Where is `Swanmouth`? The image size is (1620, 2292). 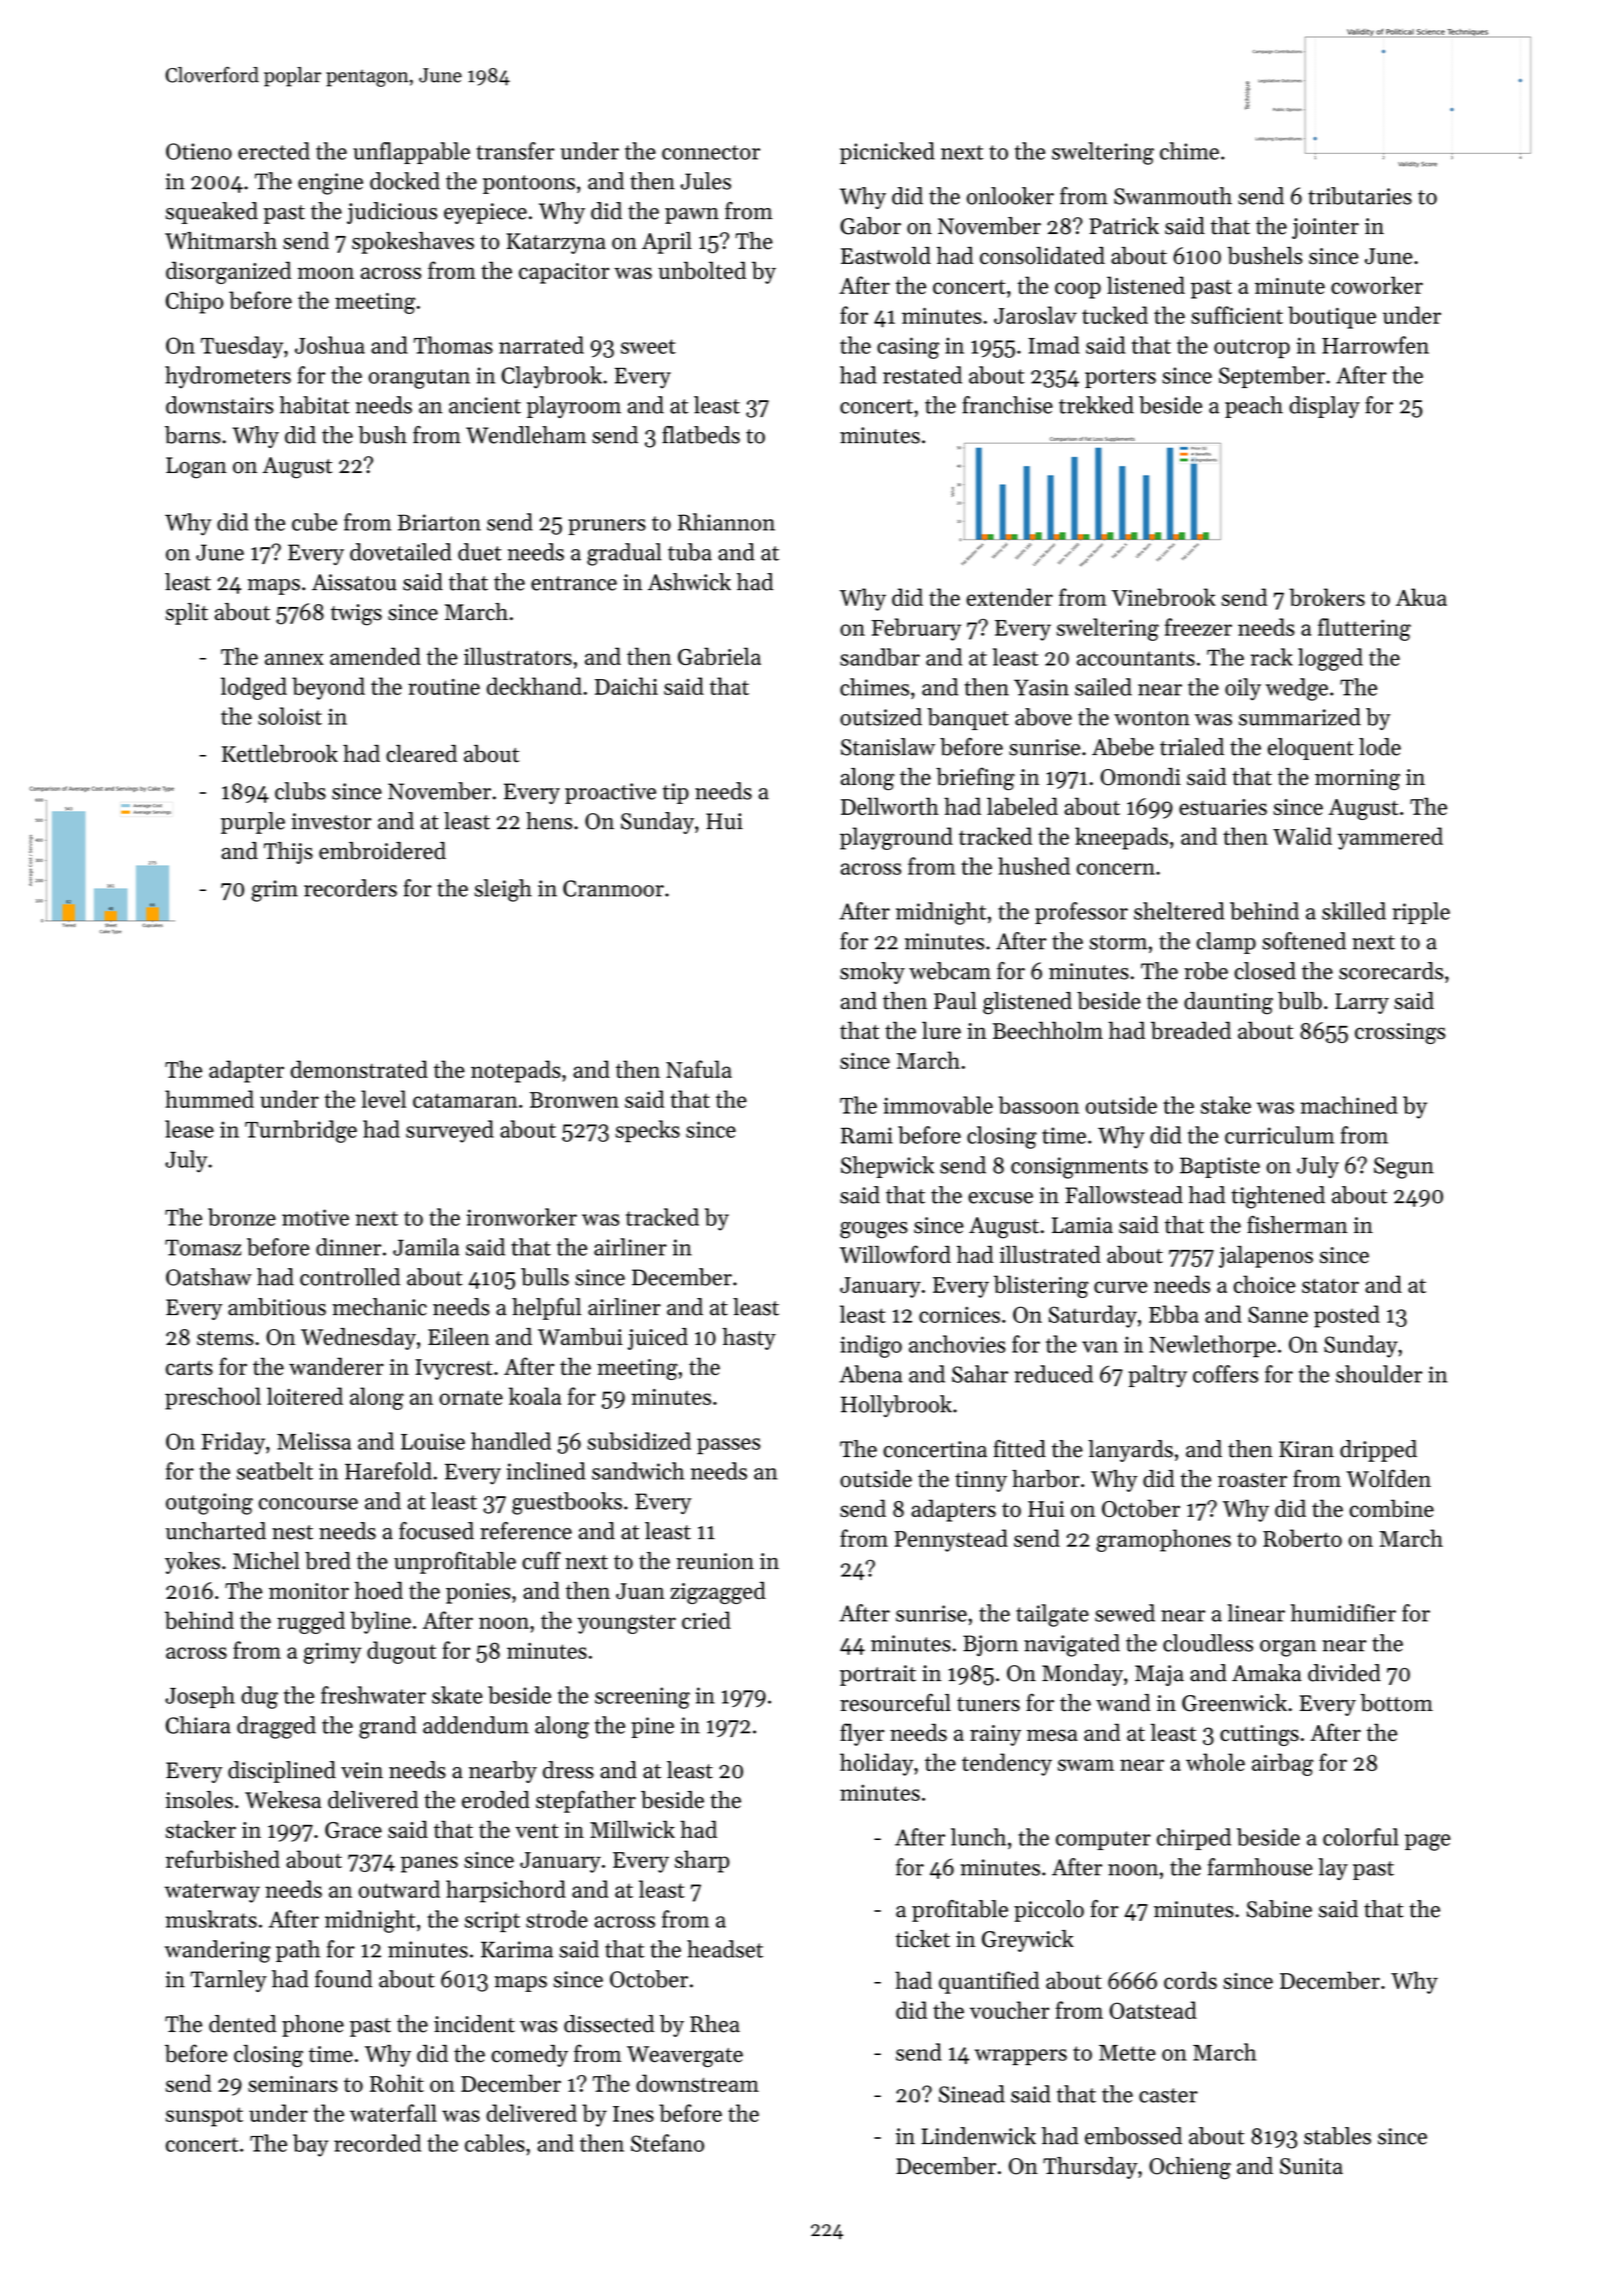
Swanmouth is located at coordinates (1173, 196).
